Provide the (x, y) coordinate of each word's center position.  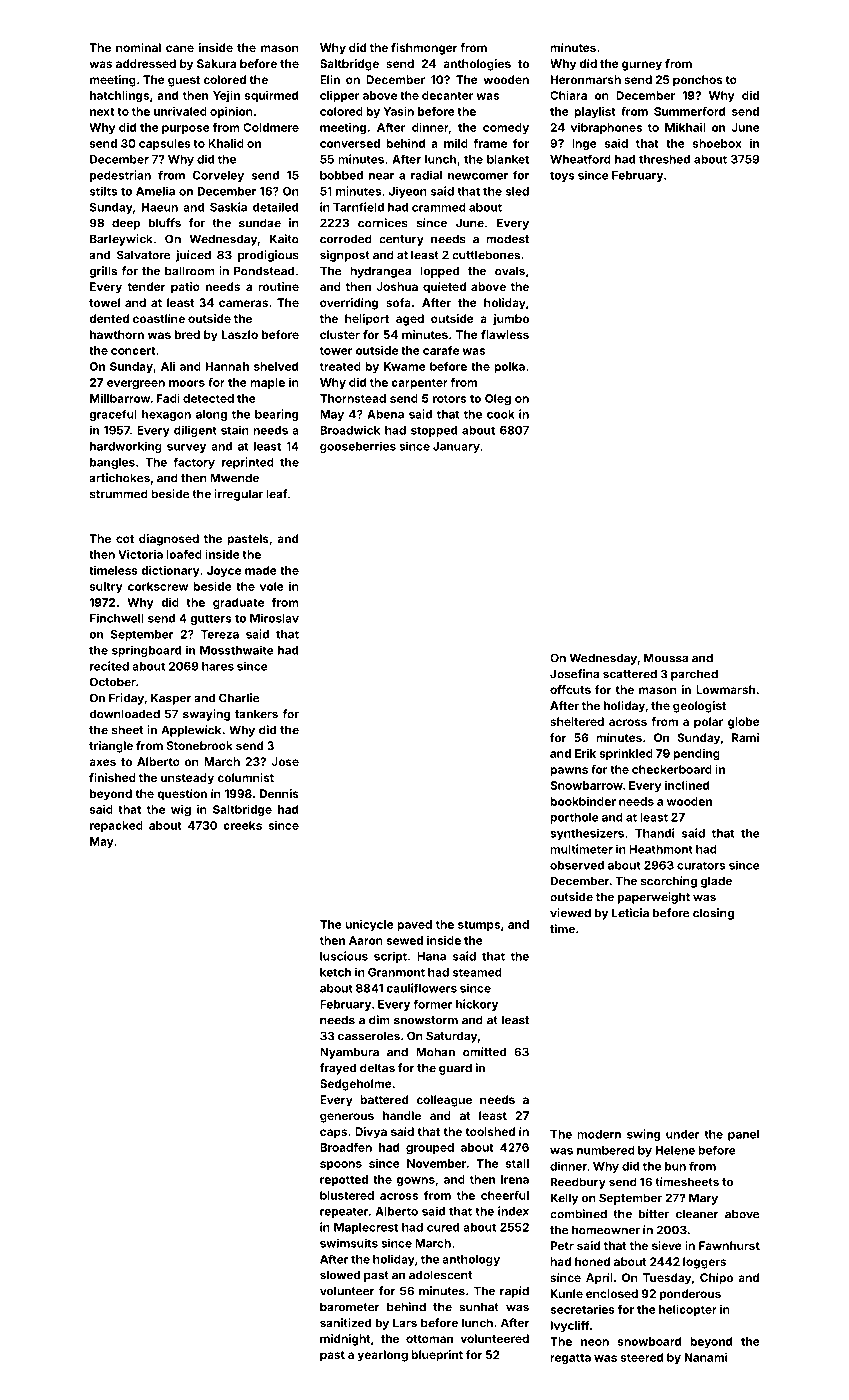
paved (414, 925)
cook (501, 414)
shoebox (717, 143)
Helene (675, 1150)
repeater (344, 1212)
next (102, 112)
